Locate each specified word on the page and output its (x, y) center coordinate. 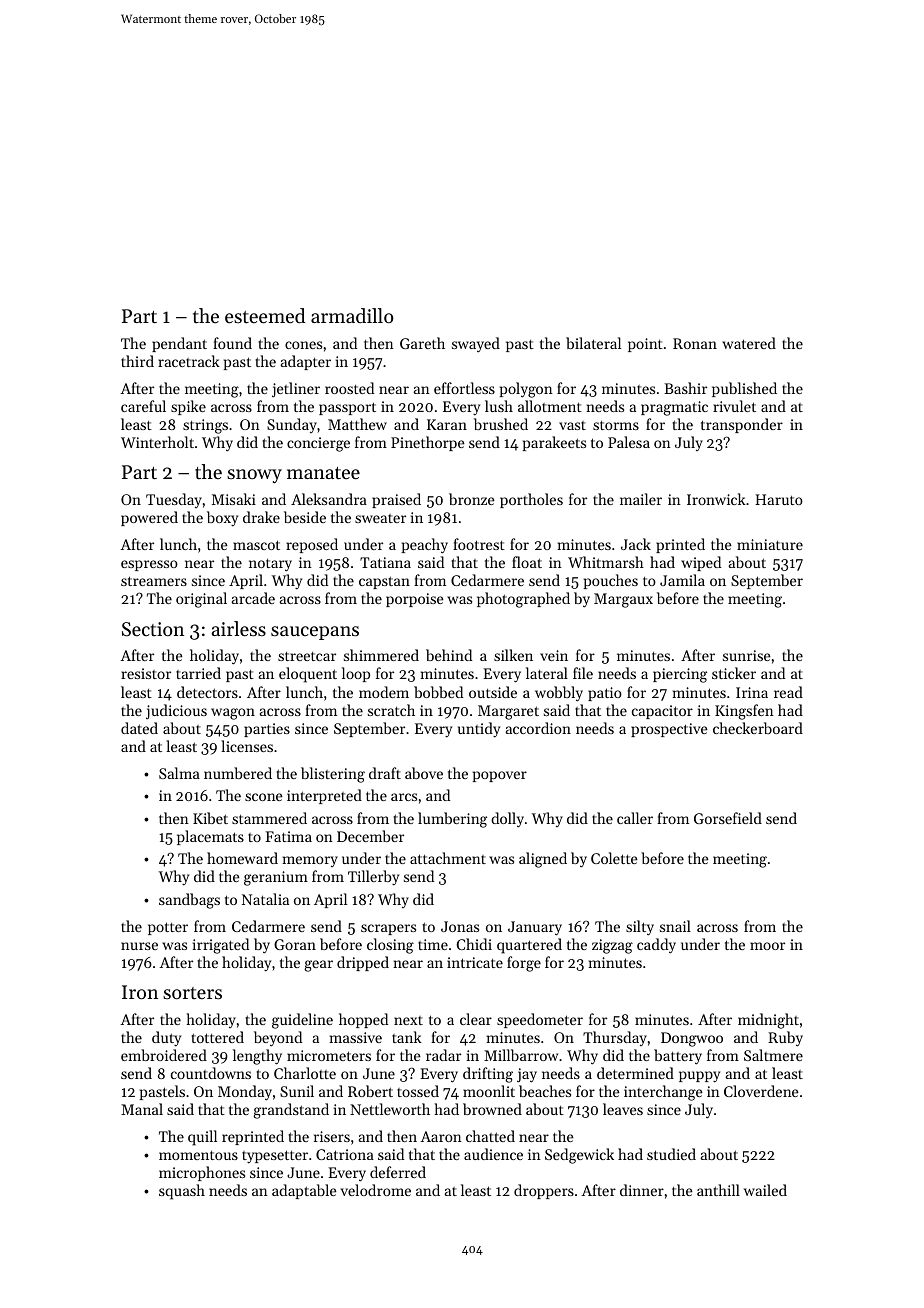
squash (182, 1192)
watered (749, 343)
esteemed (265, 316)
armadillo (352, 315)
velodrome (376, 1190)
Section (153, 629)
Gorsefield (728, 818)
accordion (538, 728)
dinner (642, 1190)
